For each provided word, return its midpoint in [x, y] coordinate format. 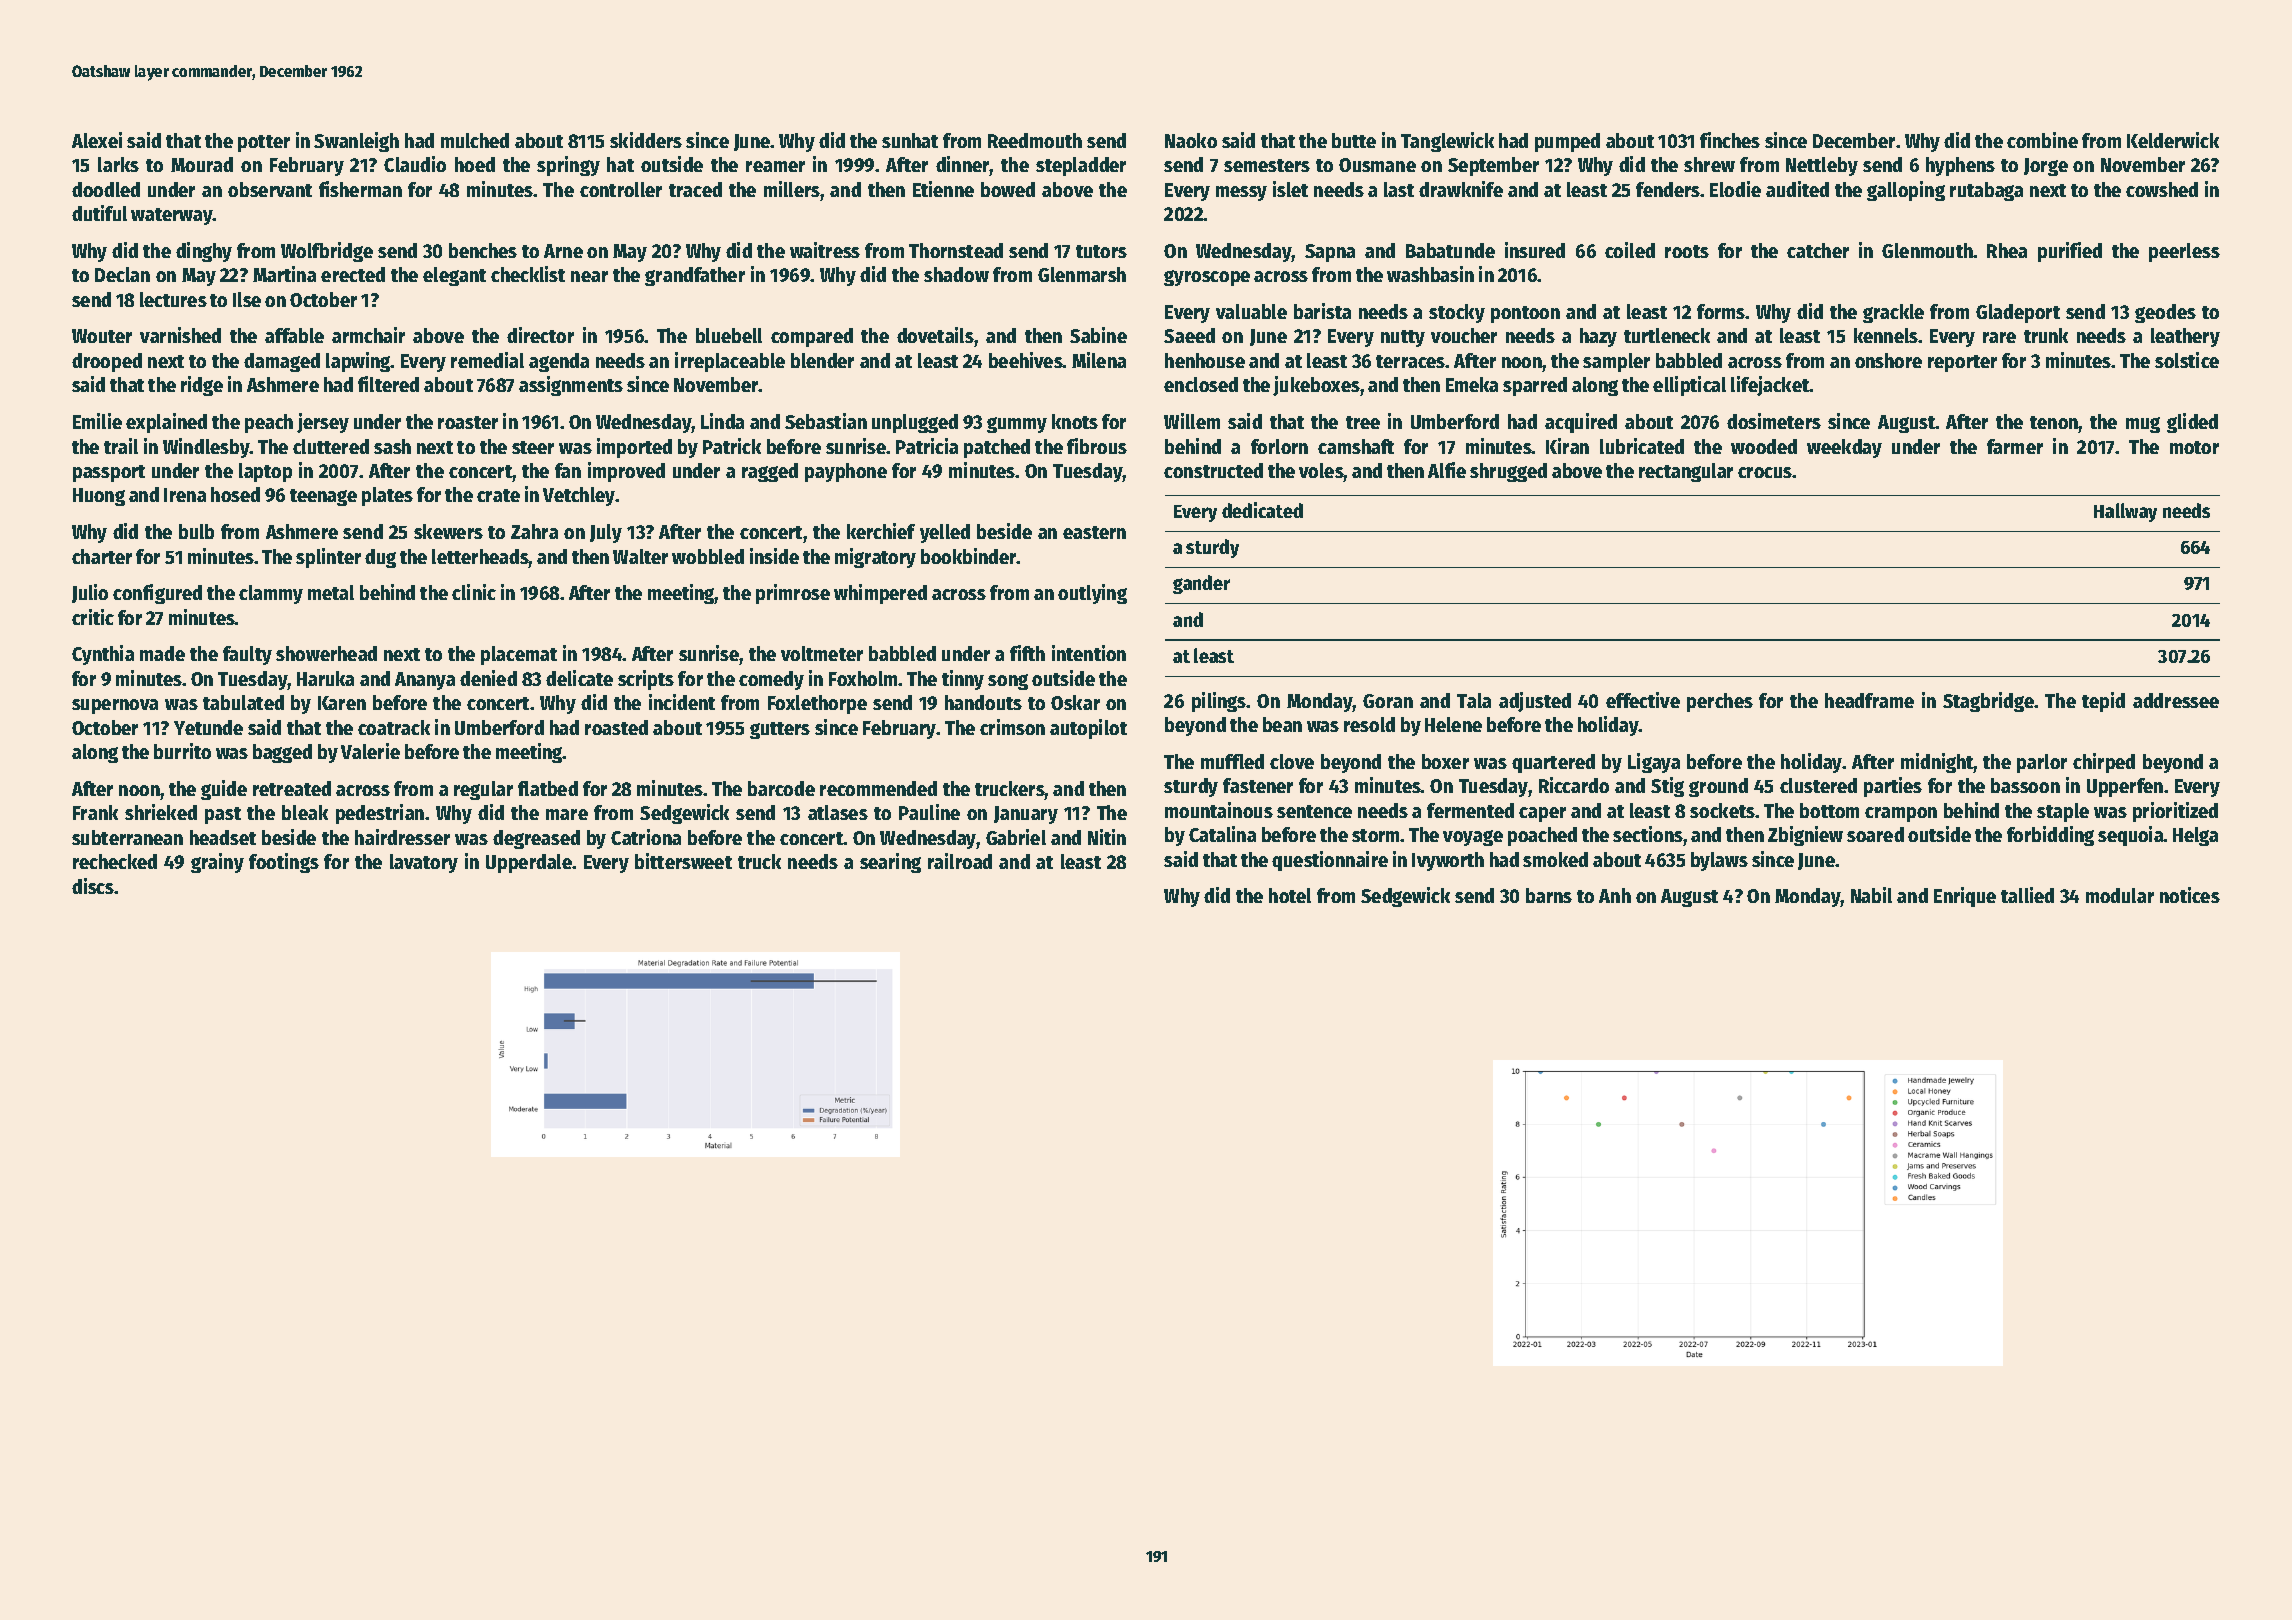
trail [121, 446]
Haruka [325, 678]
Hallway [2125, 512]
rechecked [115, 861]
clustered [1818, 785]
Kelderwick [2173, 140]
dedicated [1262, 510]
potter [264, 143]
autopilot [1088, 729]
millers [792, 189]
